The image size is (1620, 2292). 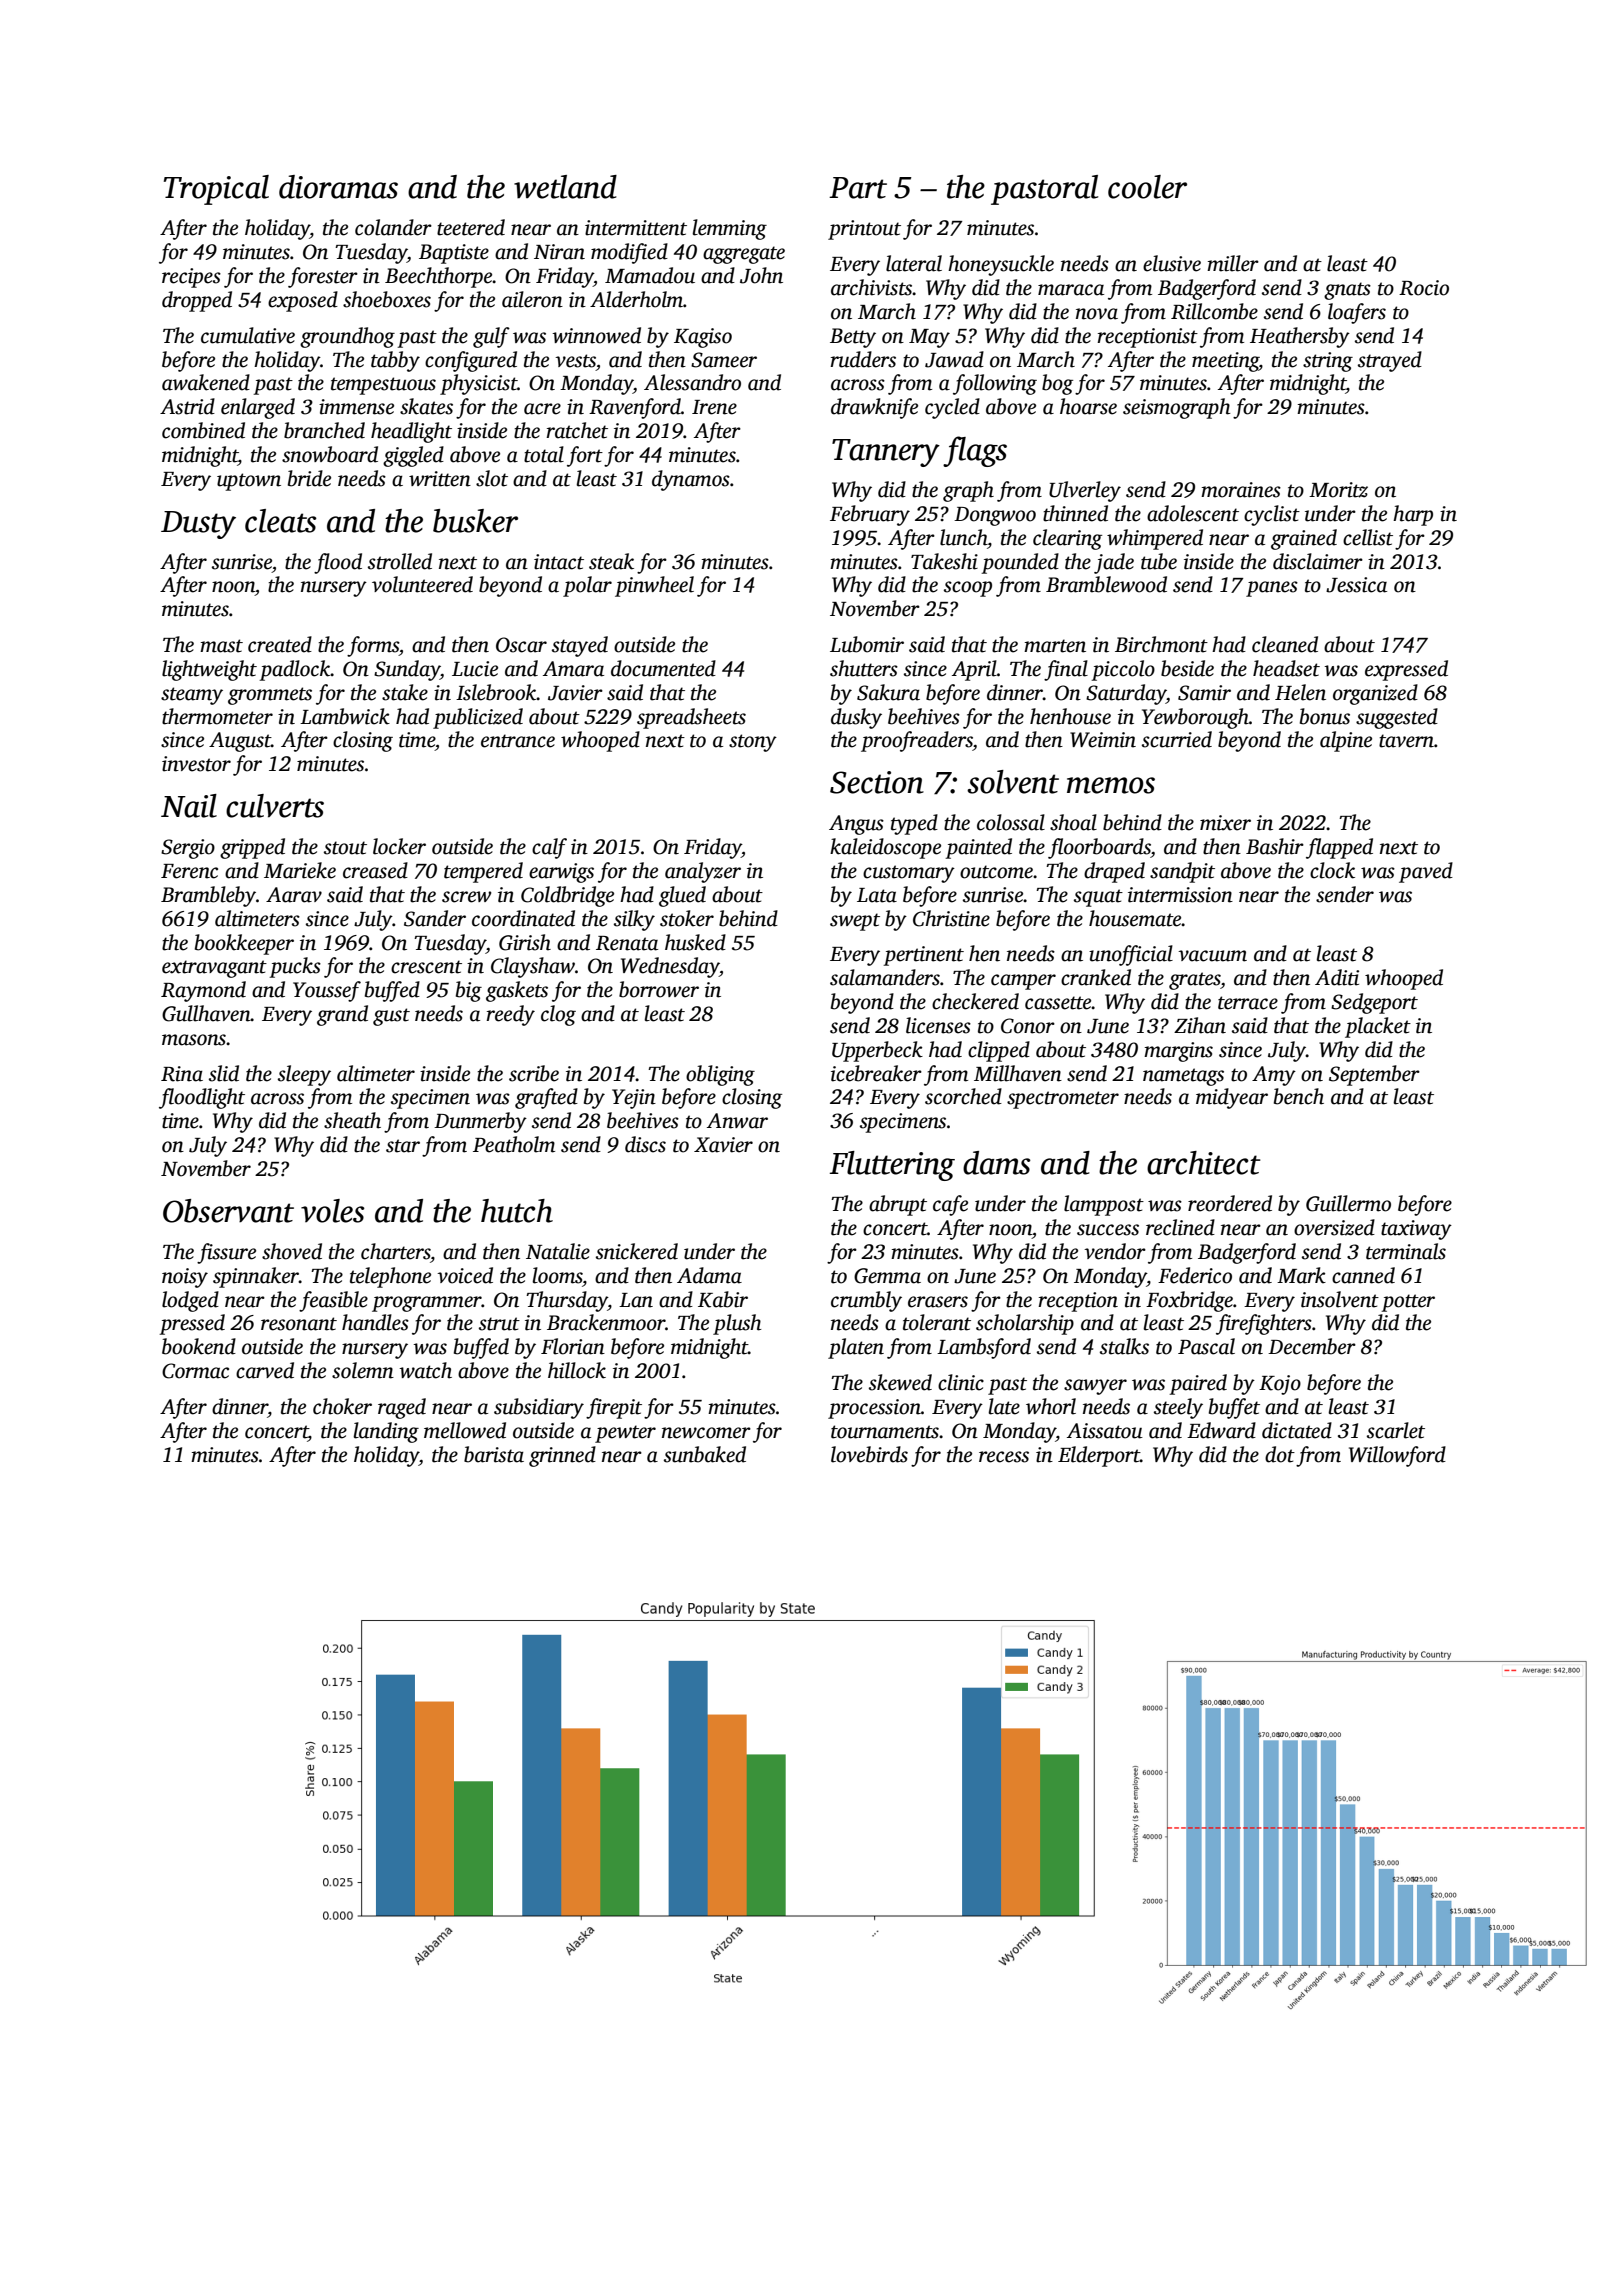 What do you see at coordinates (475, 521) in the screenshot?
I see `busker` at bounding box center [475, 521].
